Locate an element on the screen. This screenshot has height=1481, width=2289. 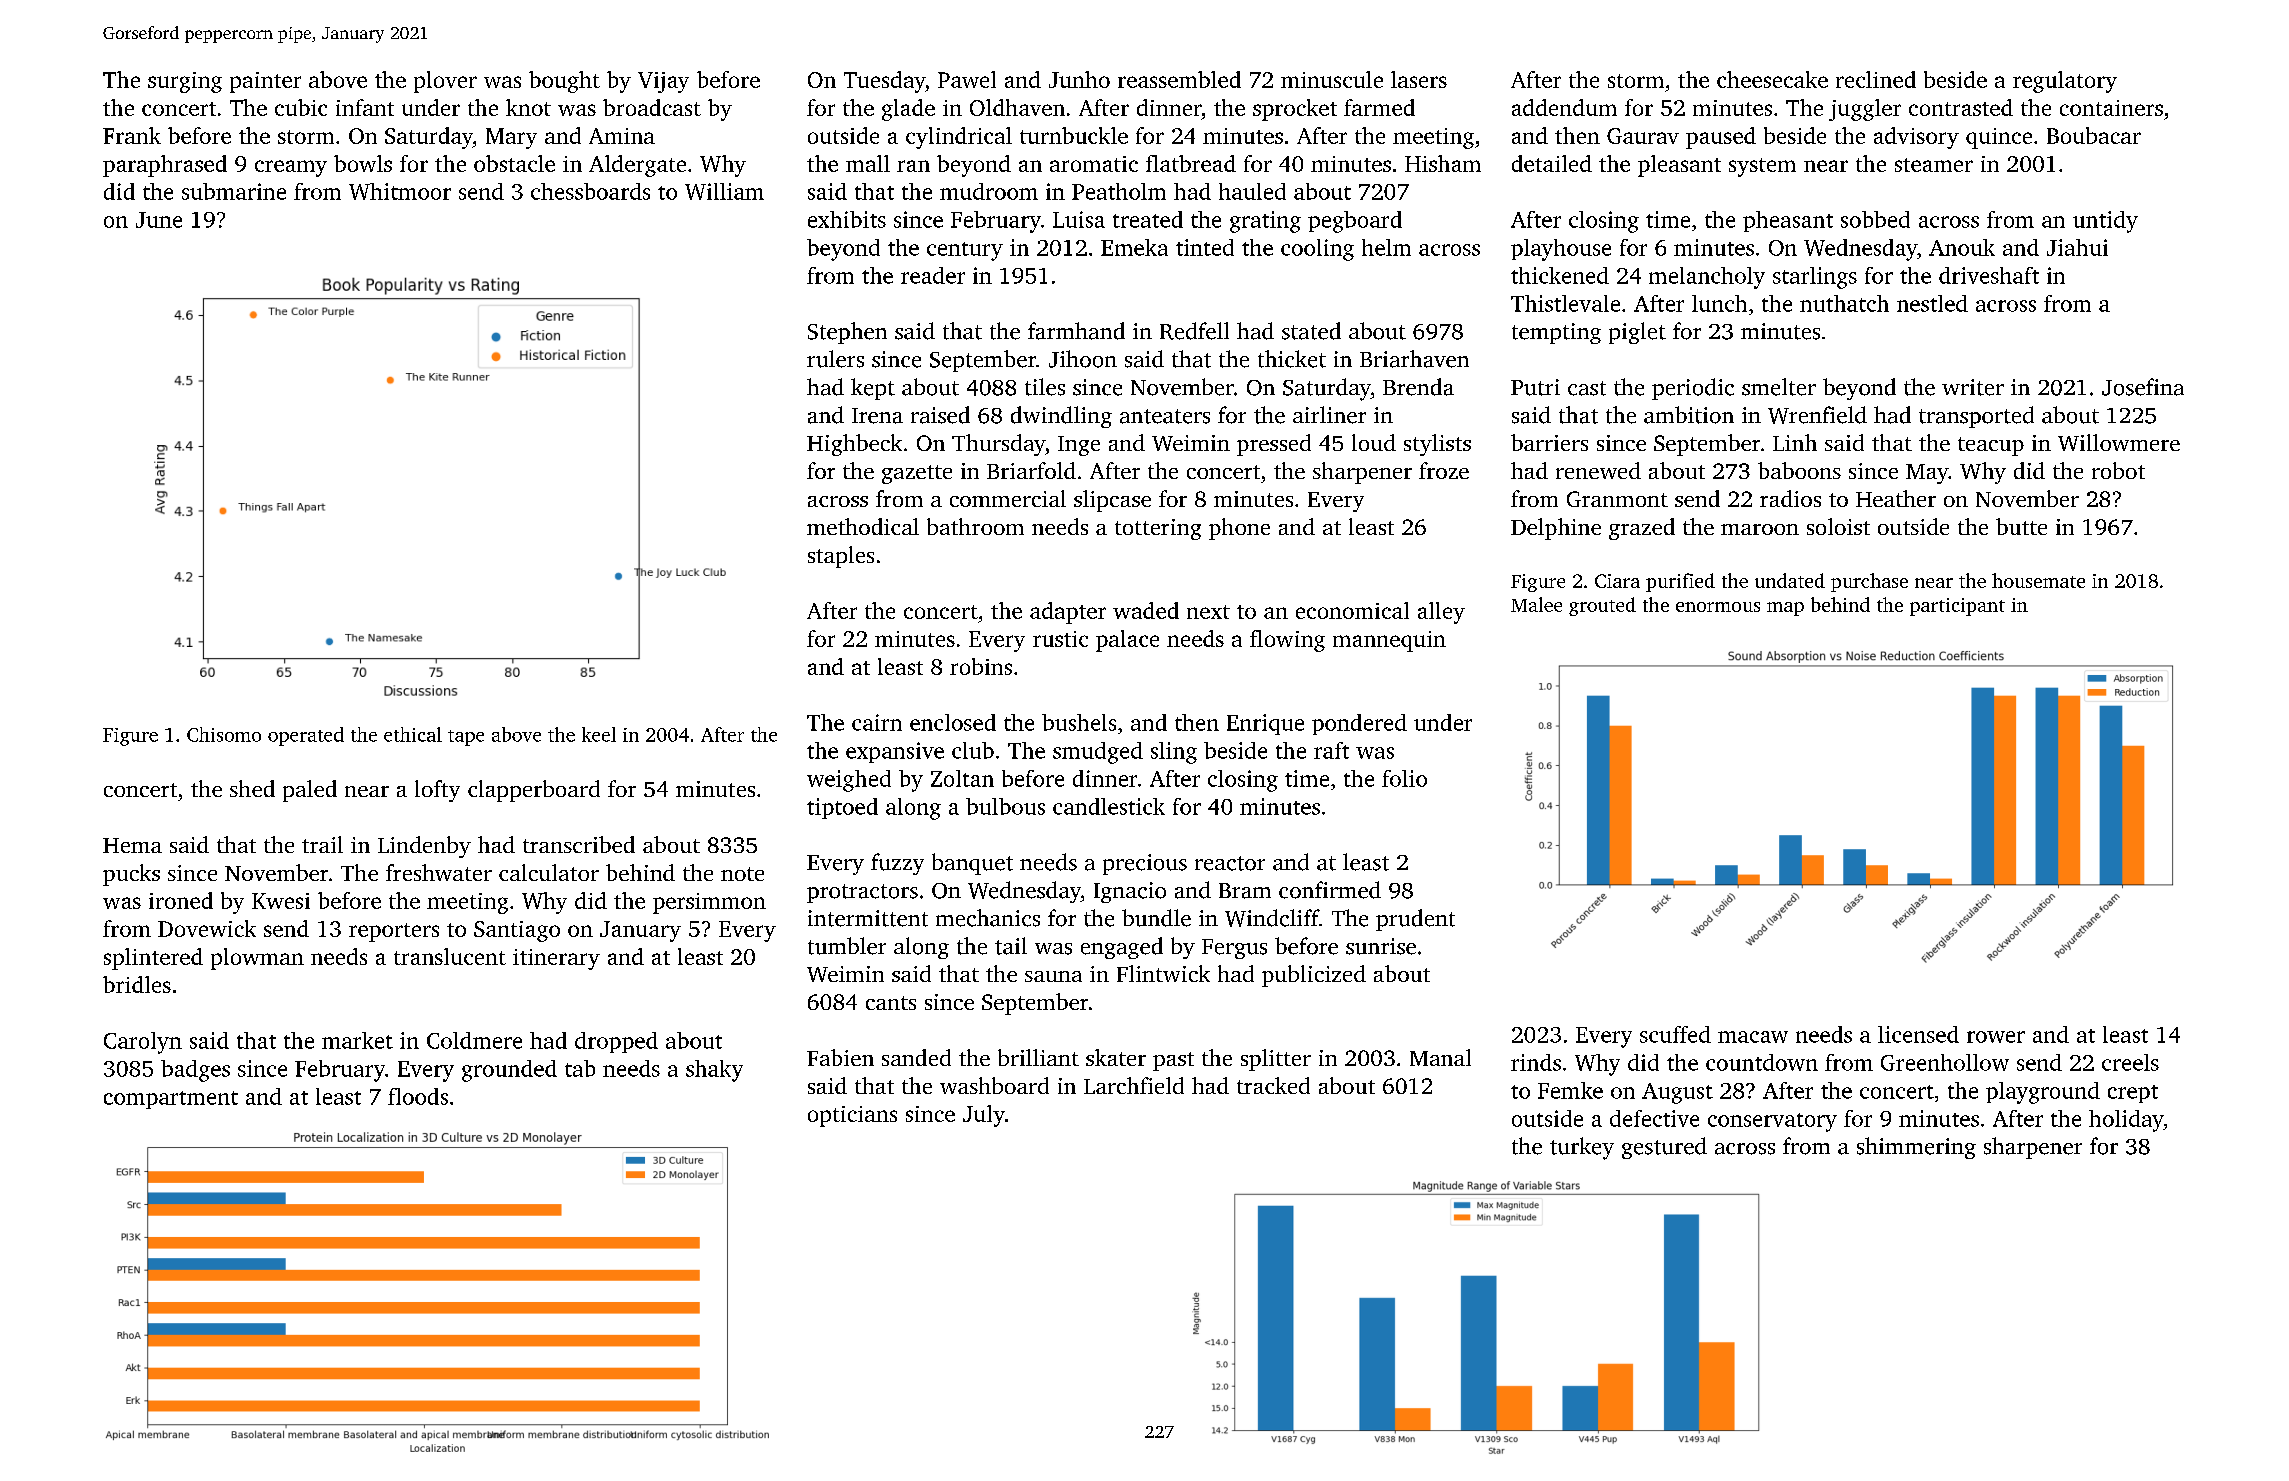
Stephen is located at coordinates (847, 333).
